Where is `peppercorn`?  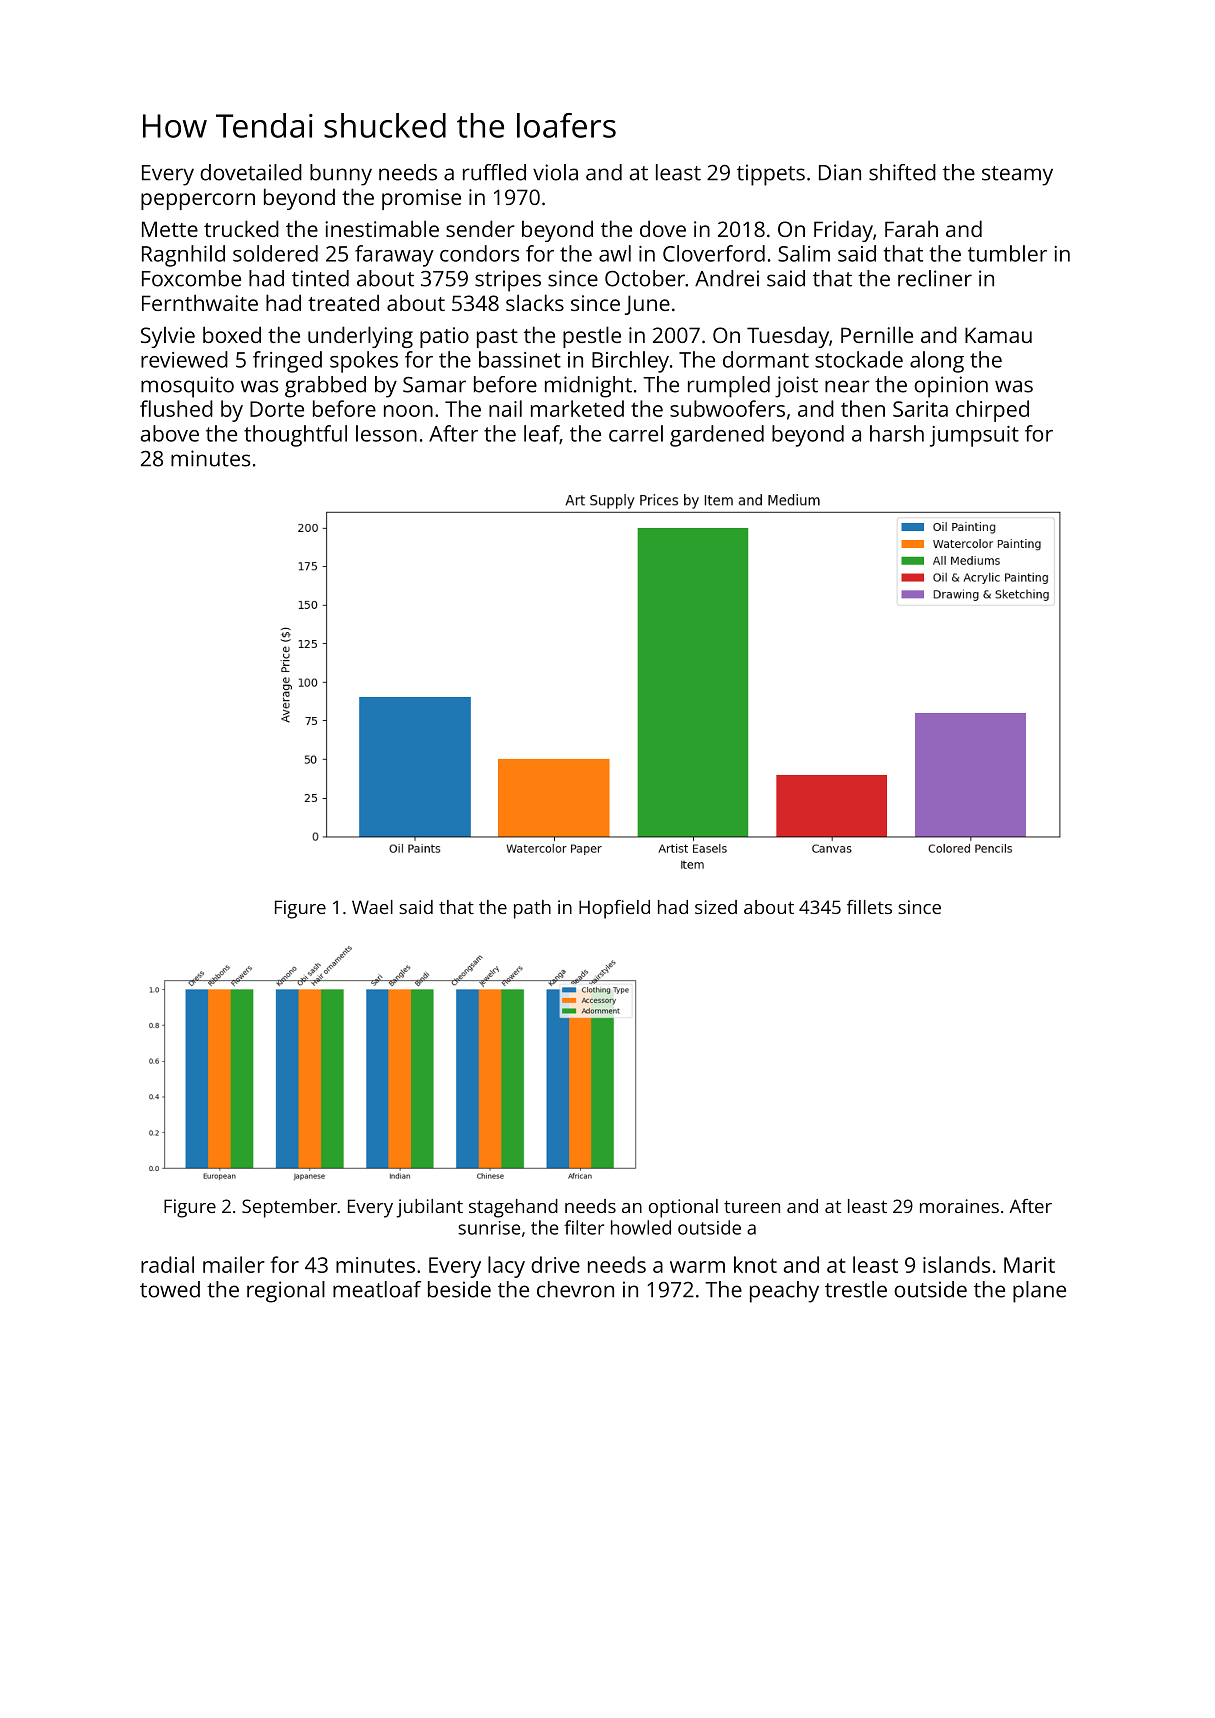
peppercorn is located at coordinates (198, 201).
